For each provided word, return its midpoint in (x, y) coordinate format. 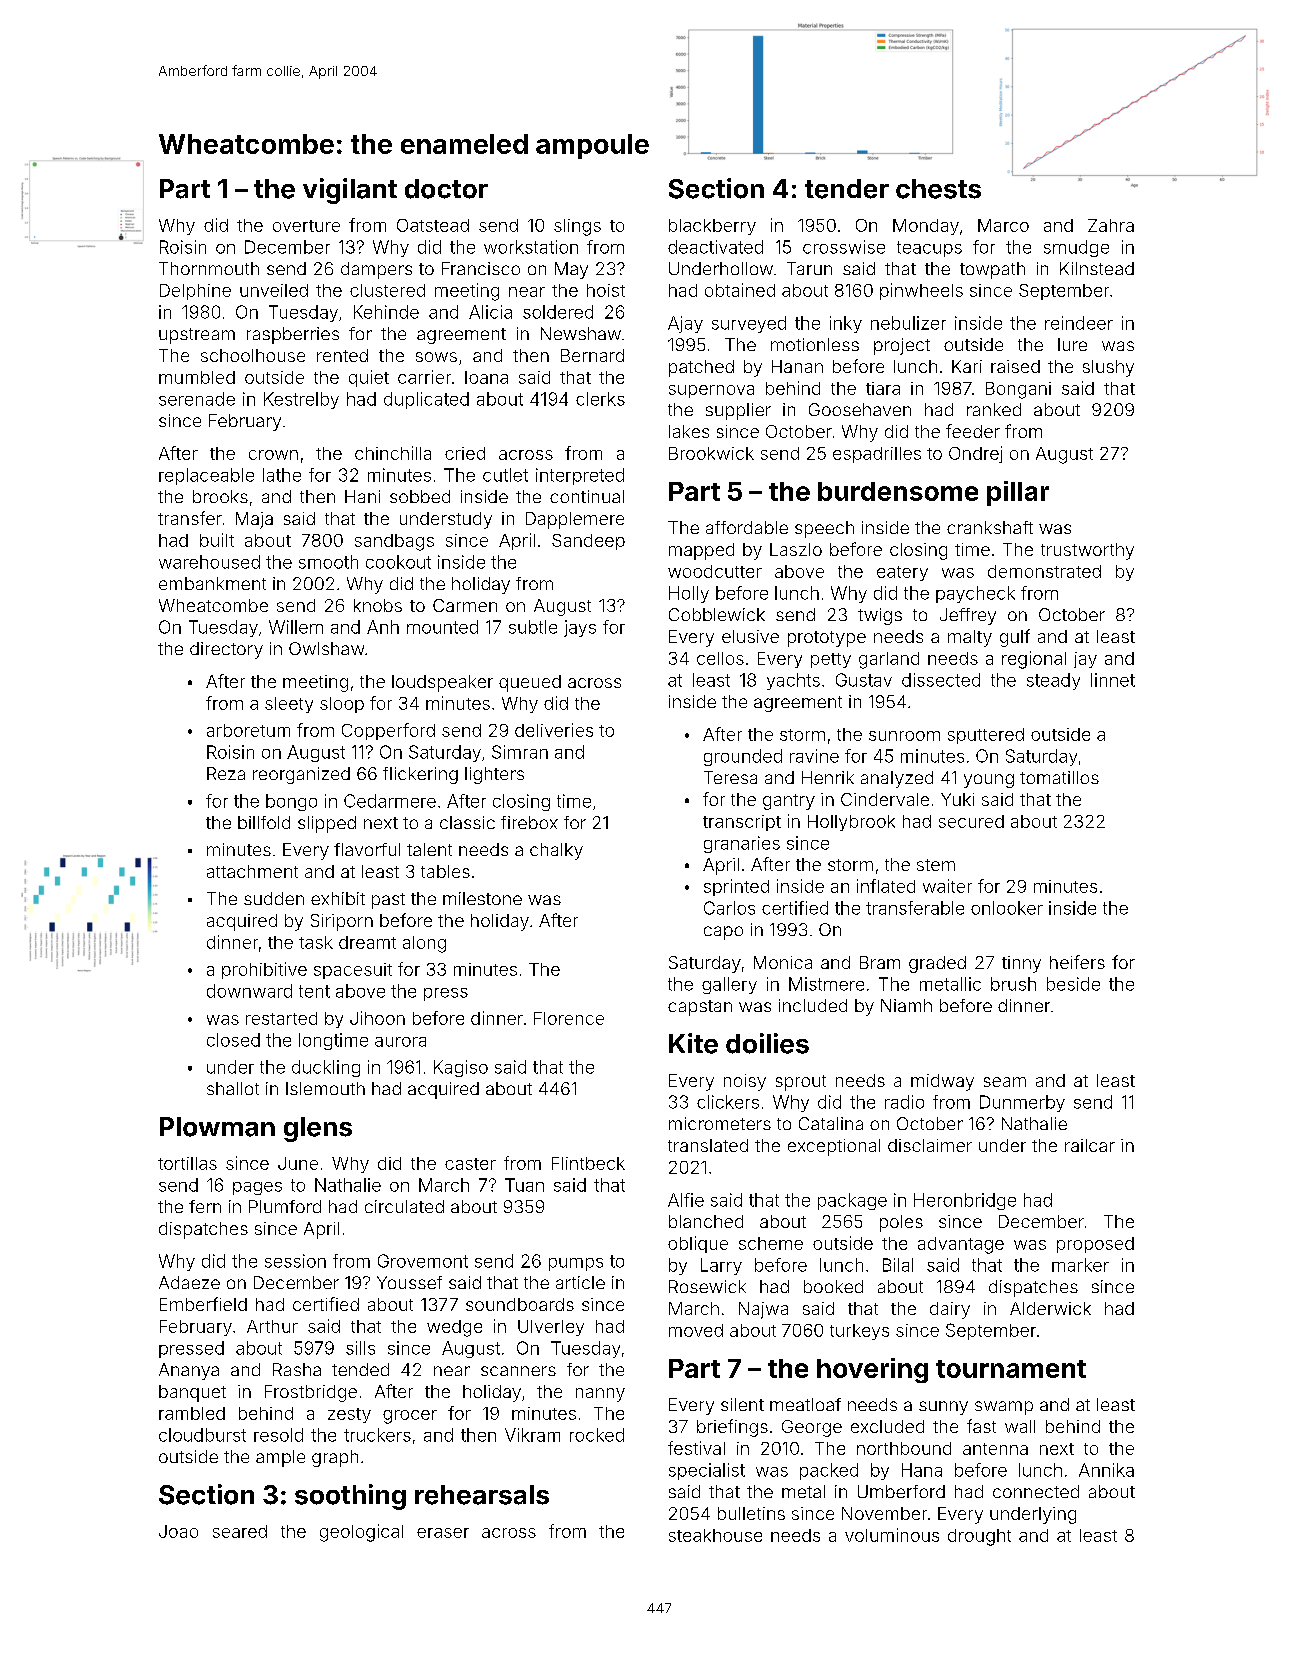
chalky (556, 851)
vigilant (350, 191)
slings (577, 227)
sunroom (904, 736)
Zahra (1111, 225)
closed (233, 1040)
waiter (947, 886)
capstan (700, 1008)
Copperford (388, 731)
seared (240, 1531)
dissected (941, 680)
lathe (282, 475)
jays (580, 628)
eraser (443, 1533)
